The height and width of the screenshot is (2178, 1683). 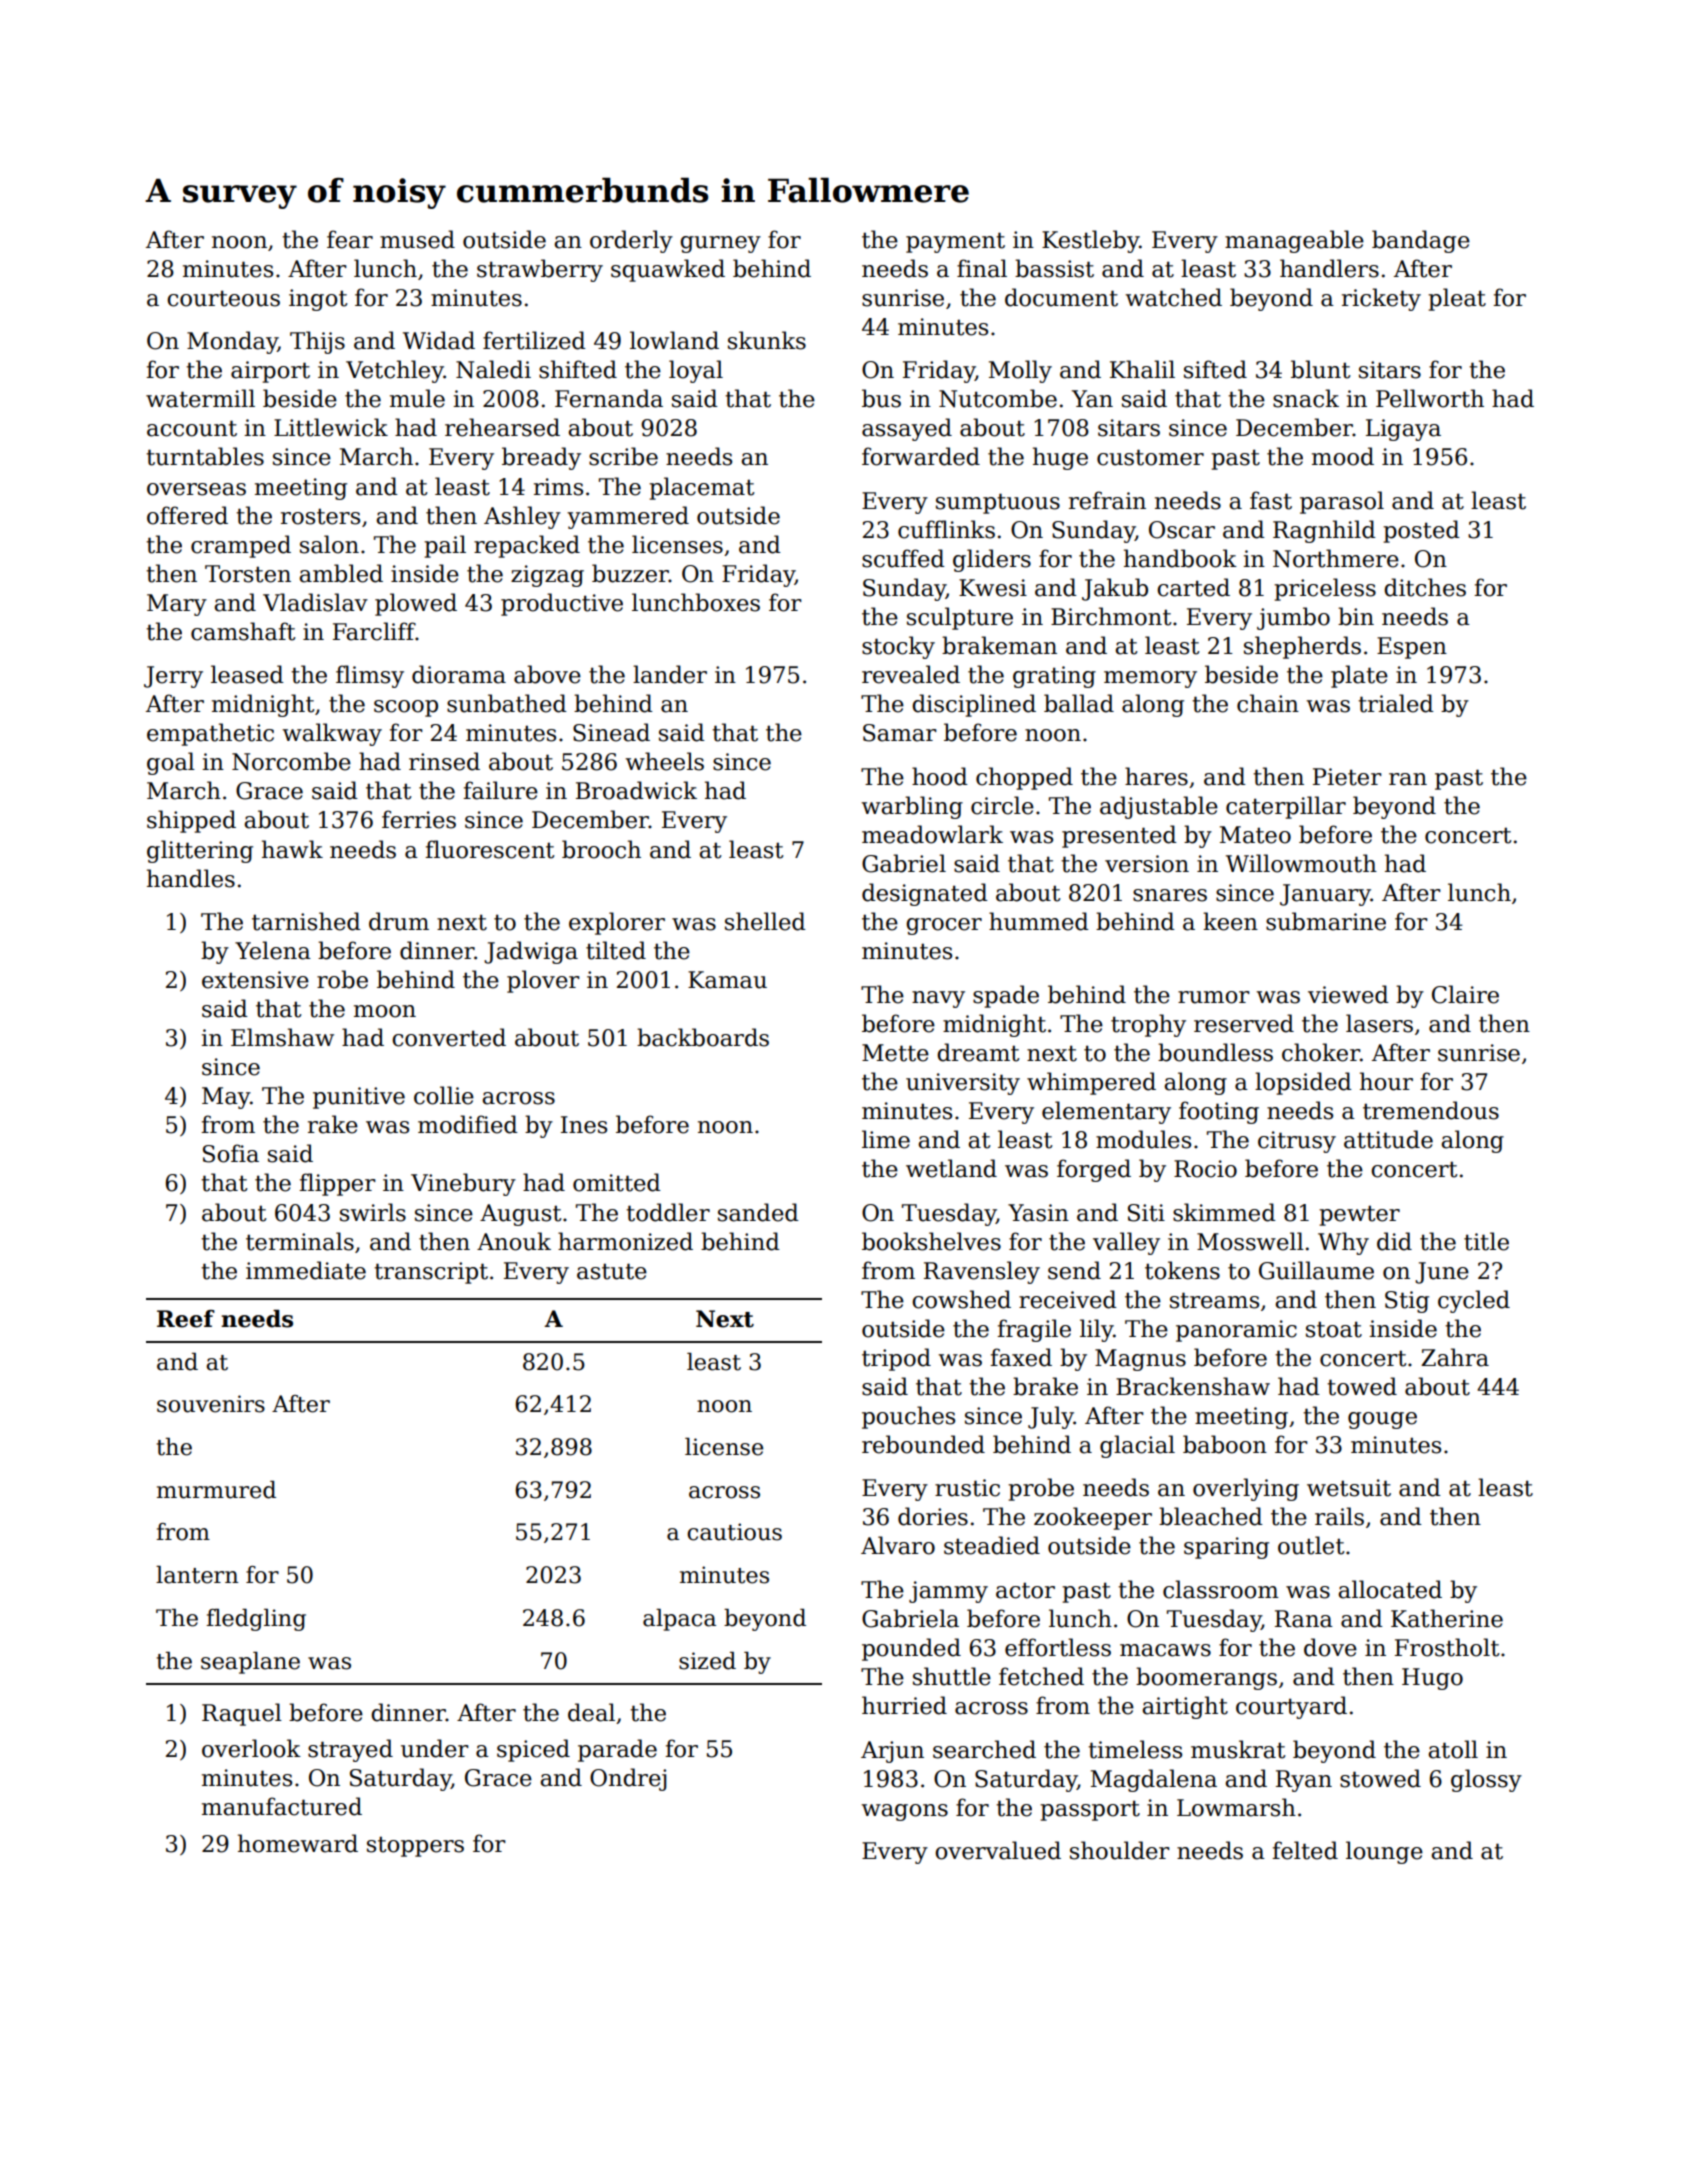 What do you see at coordinates (298, 1843) in the screenshot?
I see `homeward` at bounding box center [298, 1843].
